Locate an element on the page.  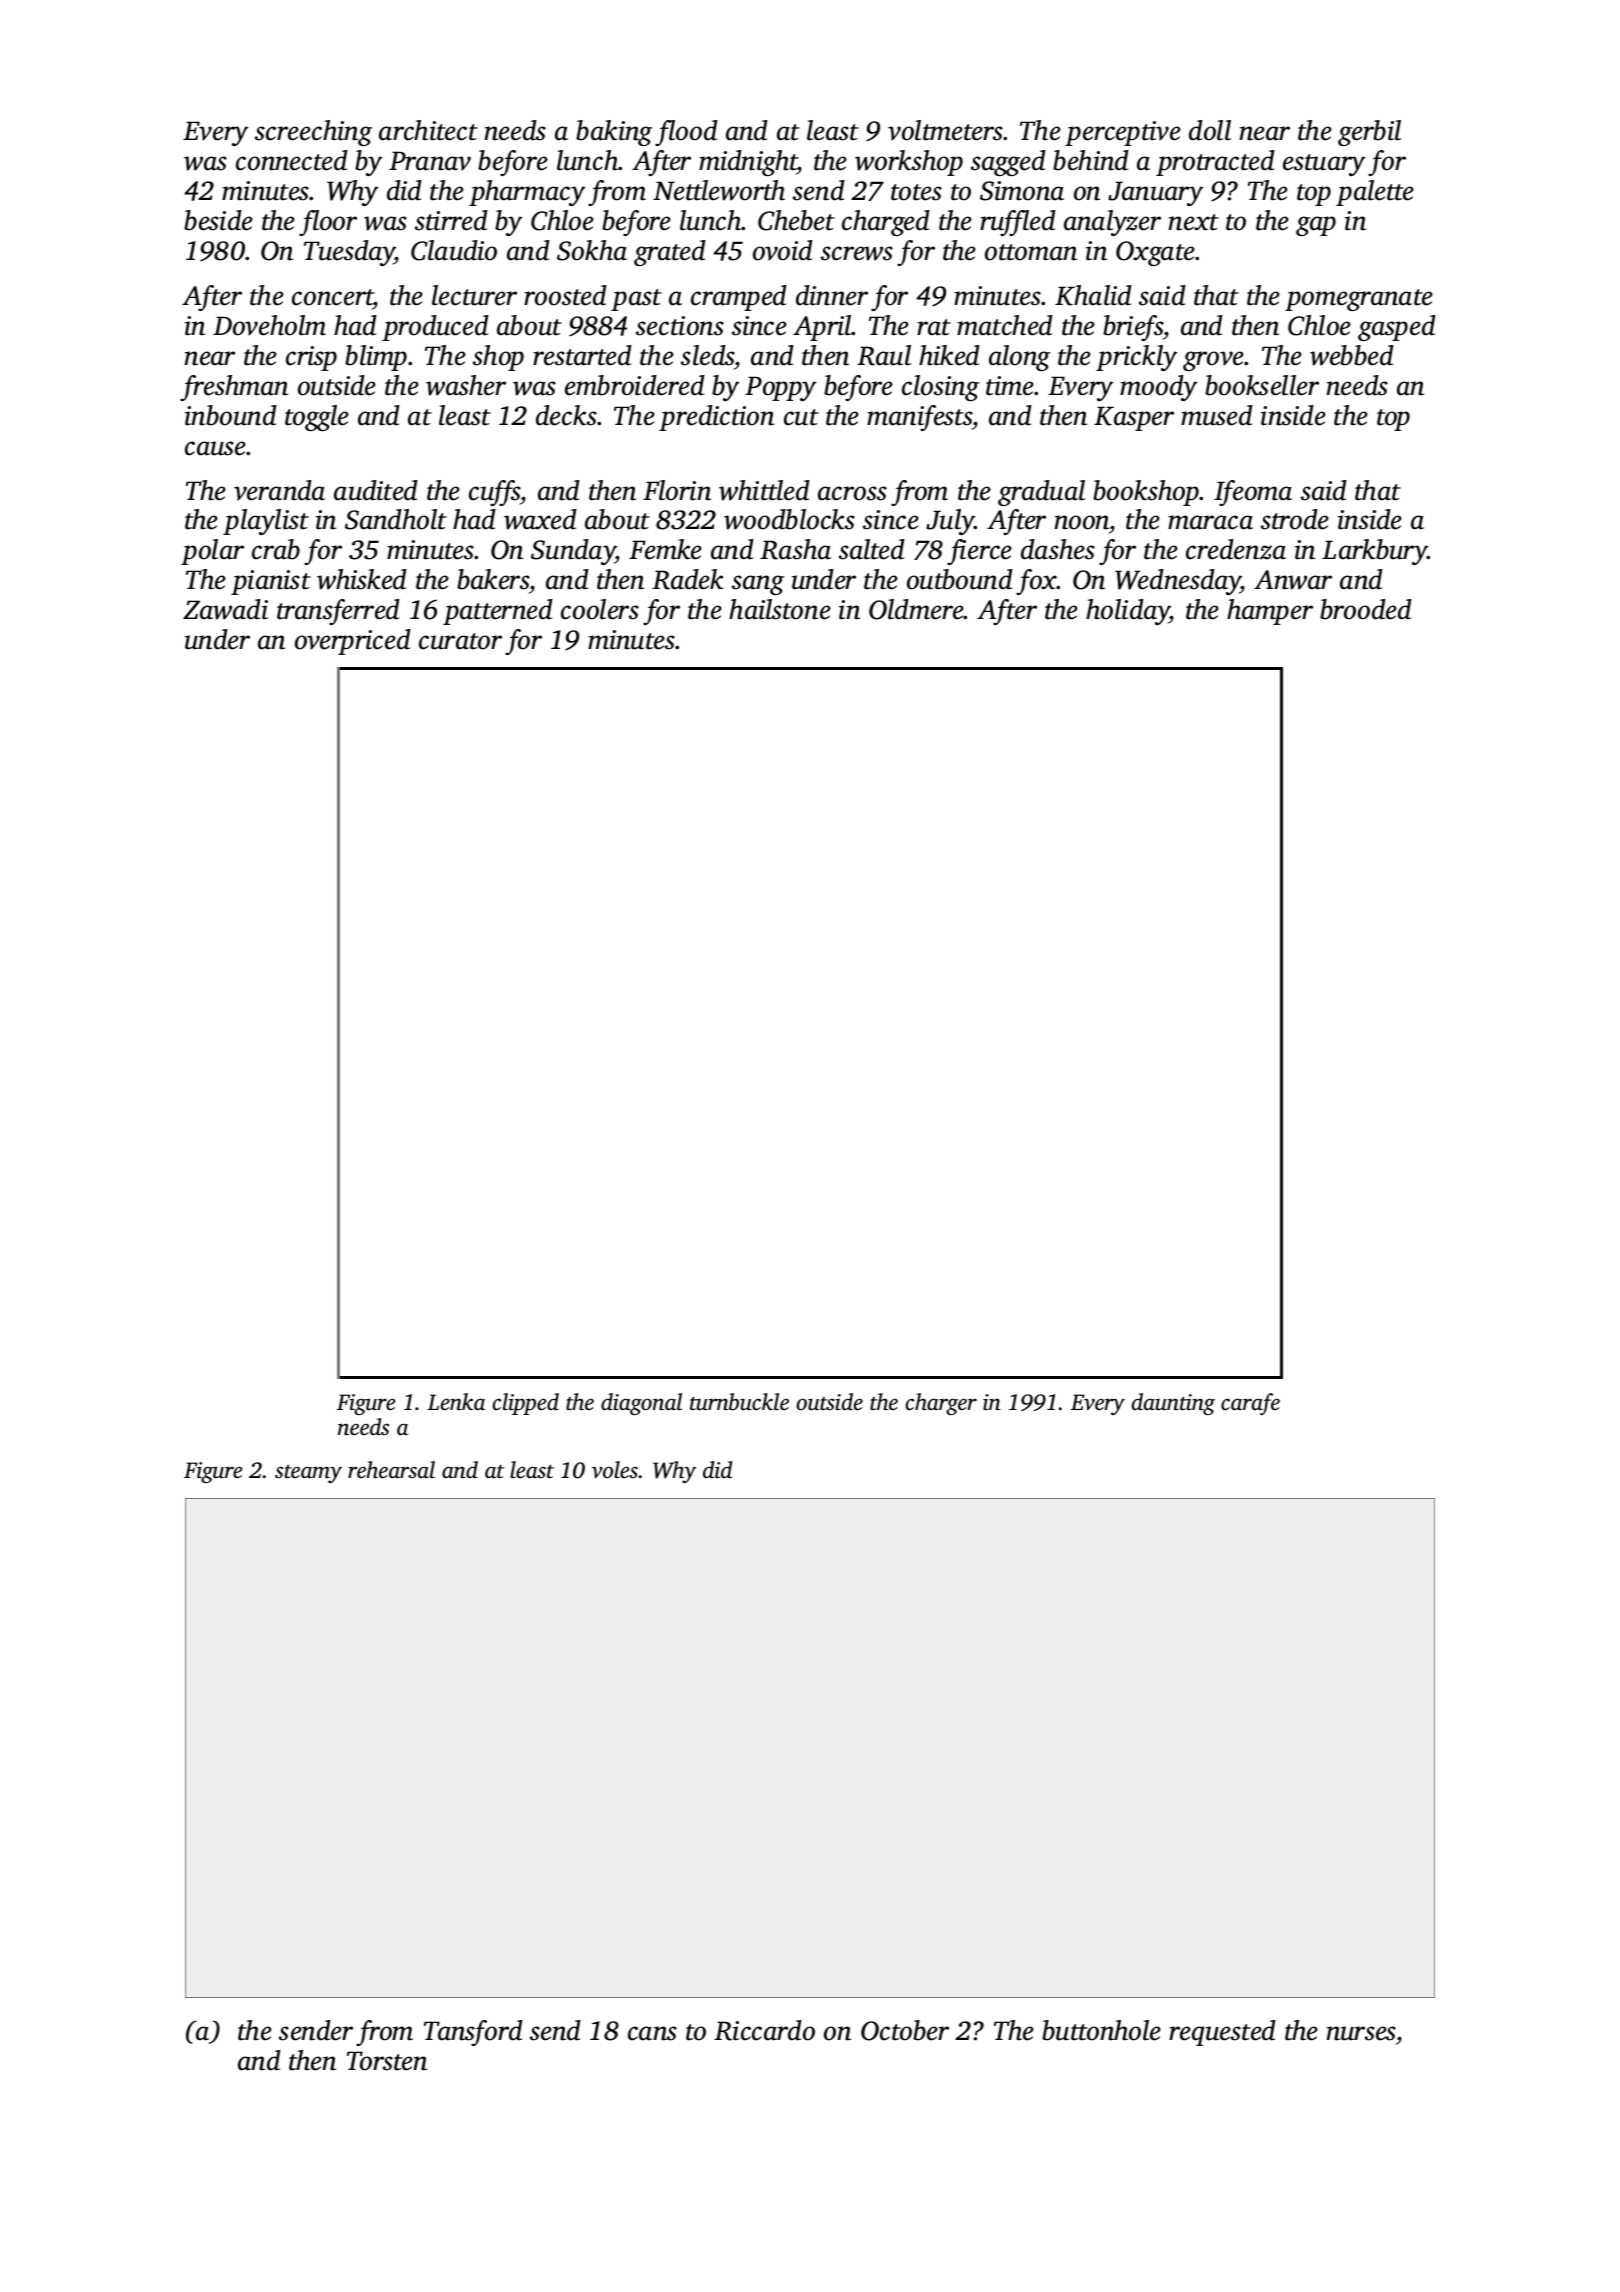
gap is located at coordinates (1316, 226).
